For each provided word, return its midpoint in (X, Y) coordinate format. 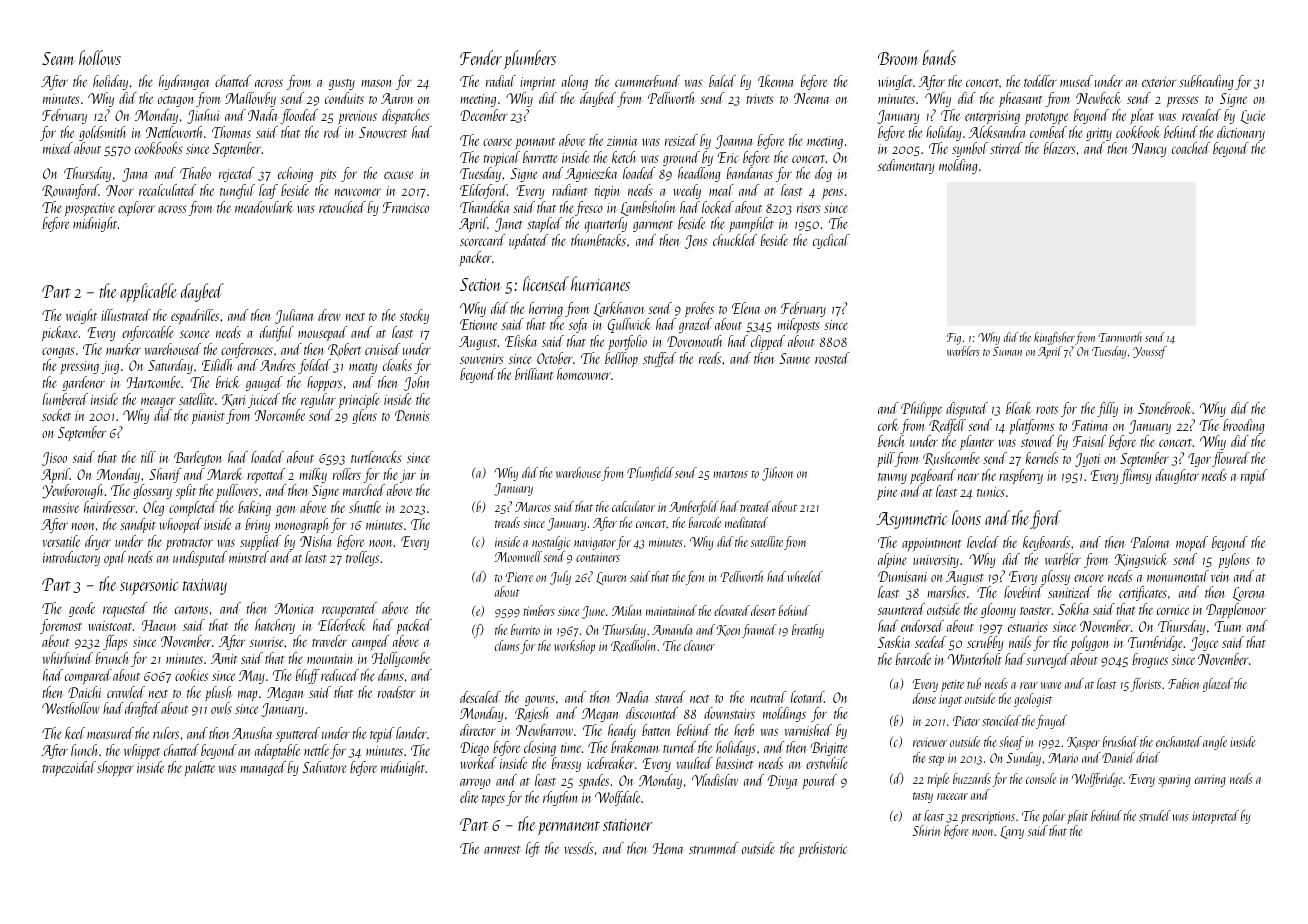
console (1041, 778)
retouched (342, 207)
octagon (176, 101)
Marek (225, 474)
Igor (1199, 460)
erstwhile (827, 763)
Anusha (252, 733)
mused (1076, 81)
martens (730, 474)
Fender (481, 57)
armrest (502, 850)
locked (718, 207)
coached (1191, 148)
